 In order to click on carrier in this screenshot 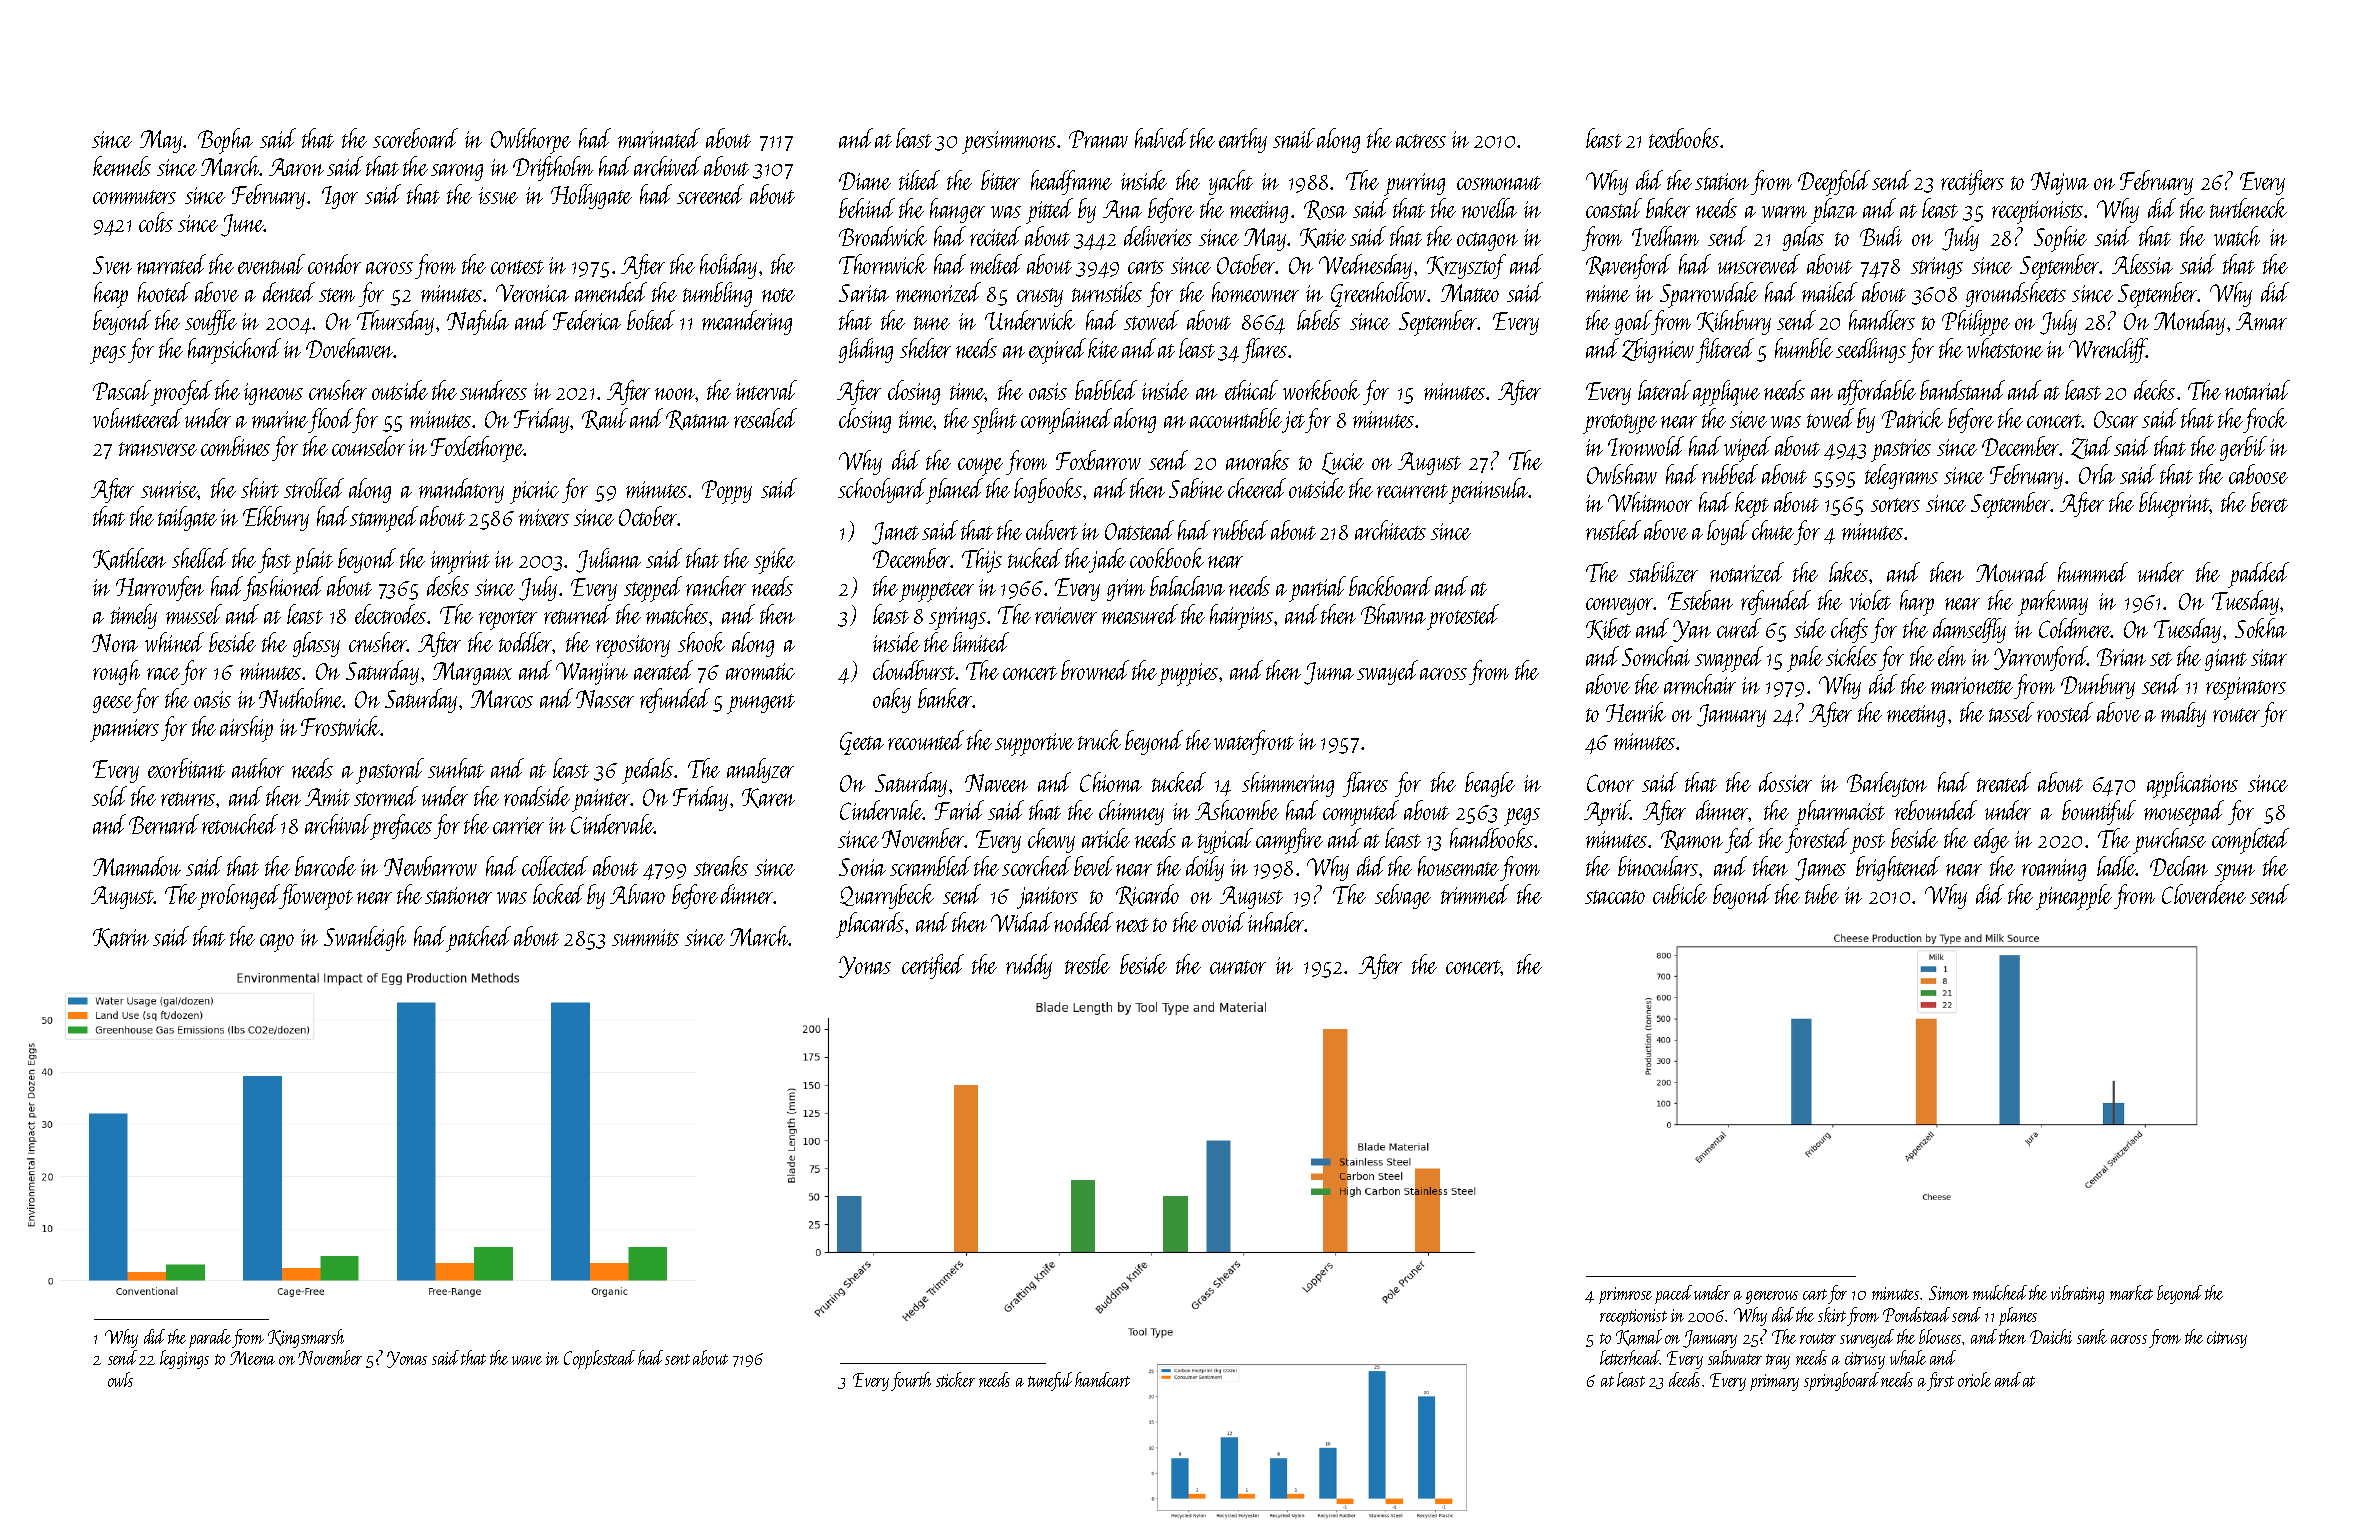, I will do `click(518, 825)`.
